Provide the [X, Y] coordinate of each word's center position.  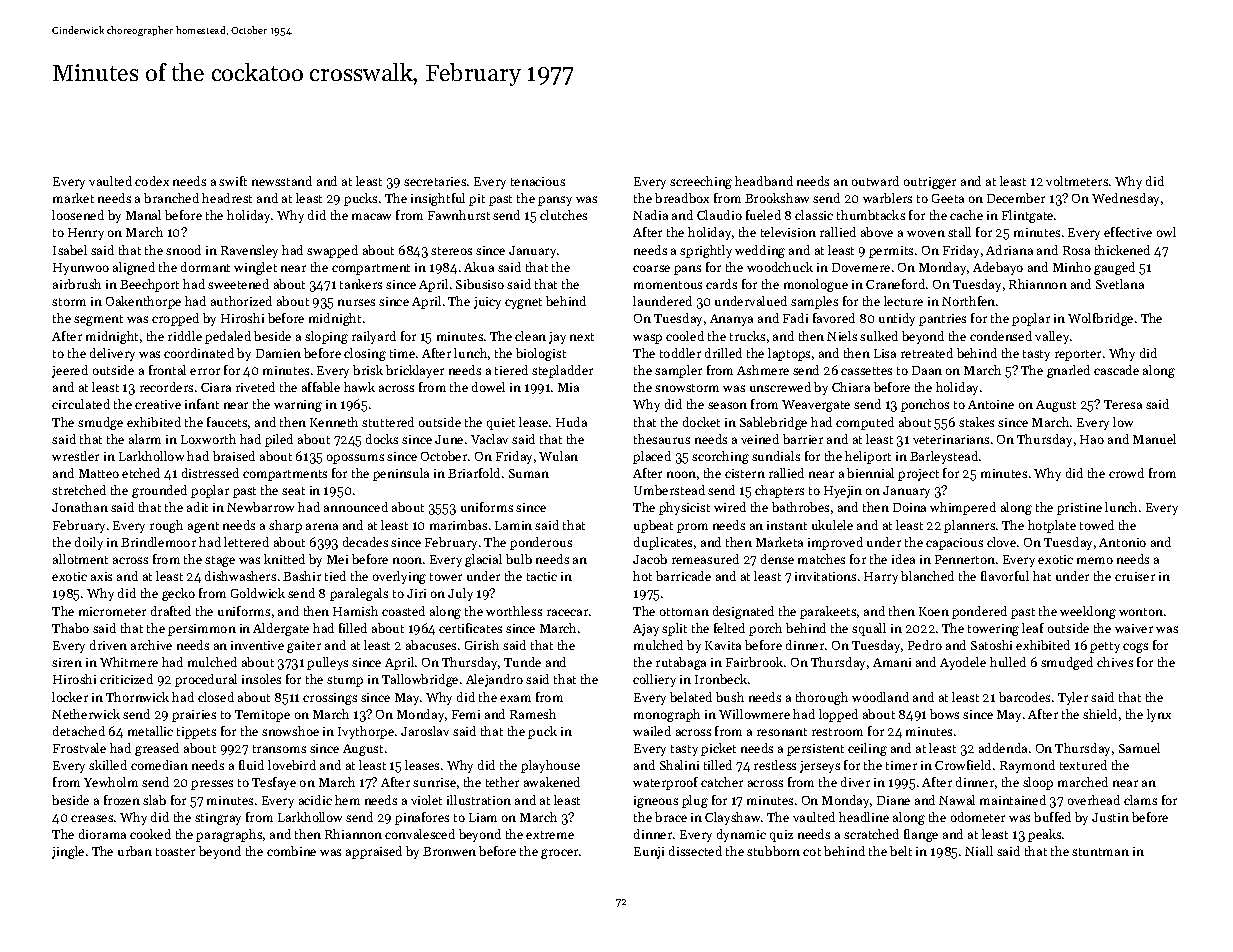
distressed [210, 473]
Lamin [513, 525]
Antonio [1122, 542]
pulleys [327, 663]
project [918, 475]
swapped [332, 251]
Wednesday [1125, 199]
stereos [451, 251]
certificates [470, 628]
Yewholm [111, 782]
